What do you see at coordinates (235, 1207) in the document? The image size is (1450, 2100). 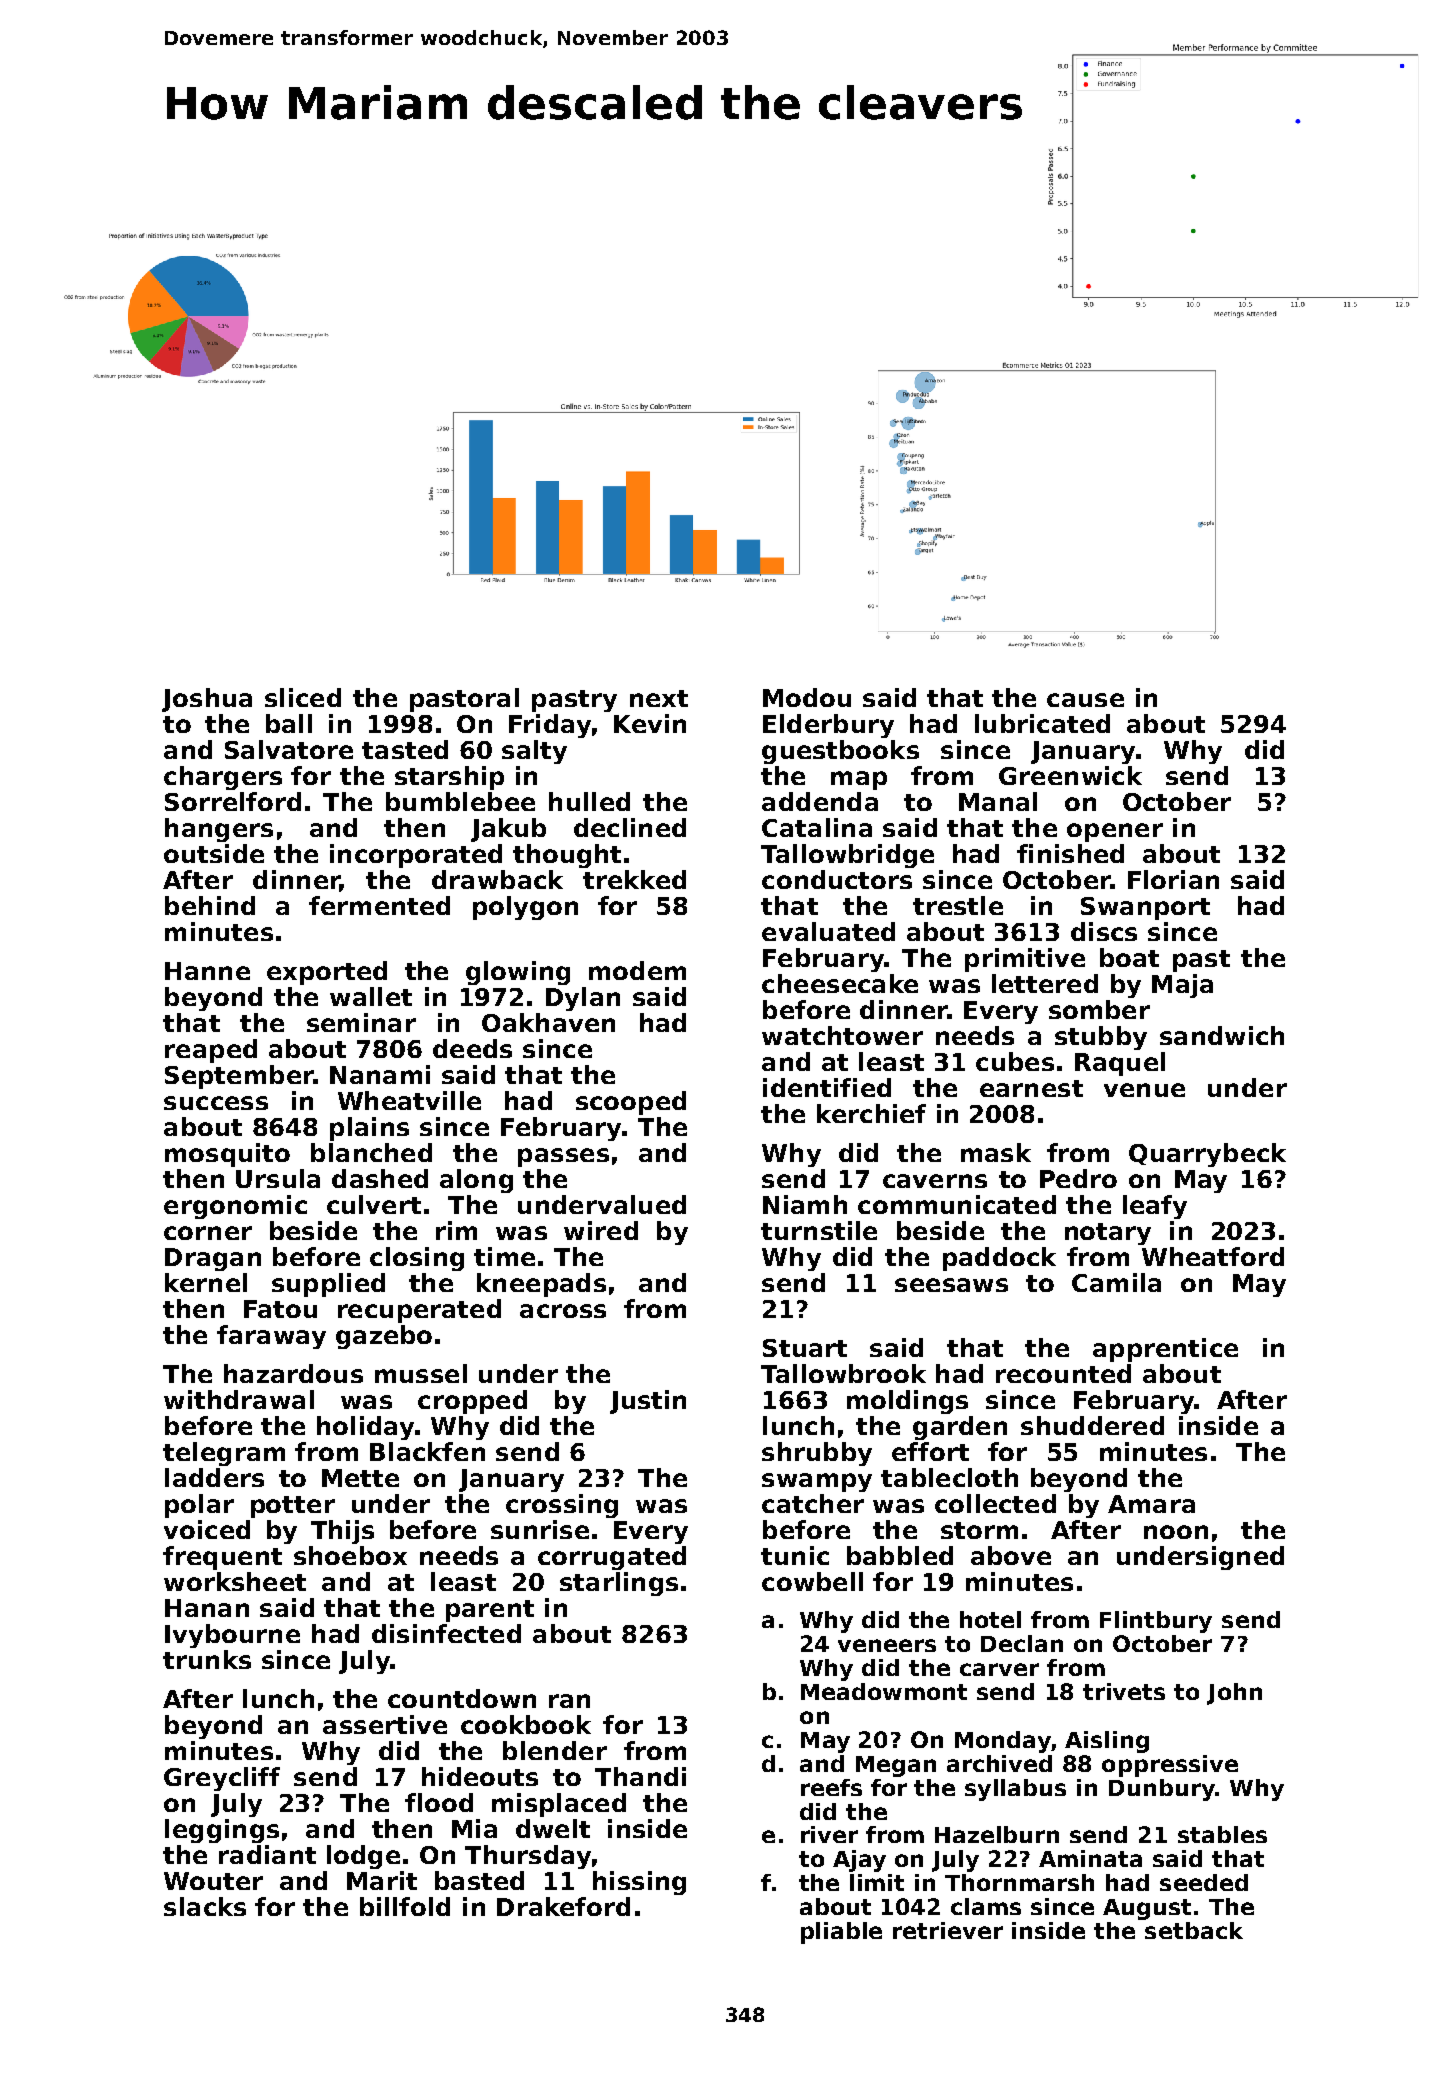 I see `ergonomic` at bounding box center [235, 1207].
